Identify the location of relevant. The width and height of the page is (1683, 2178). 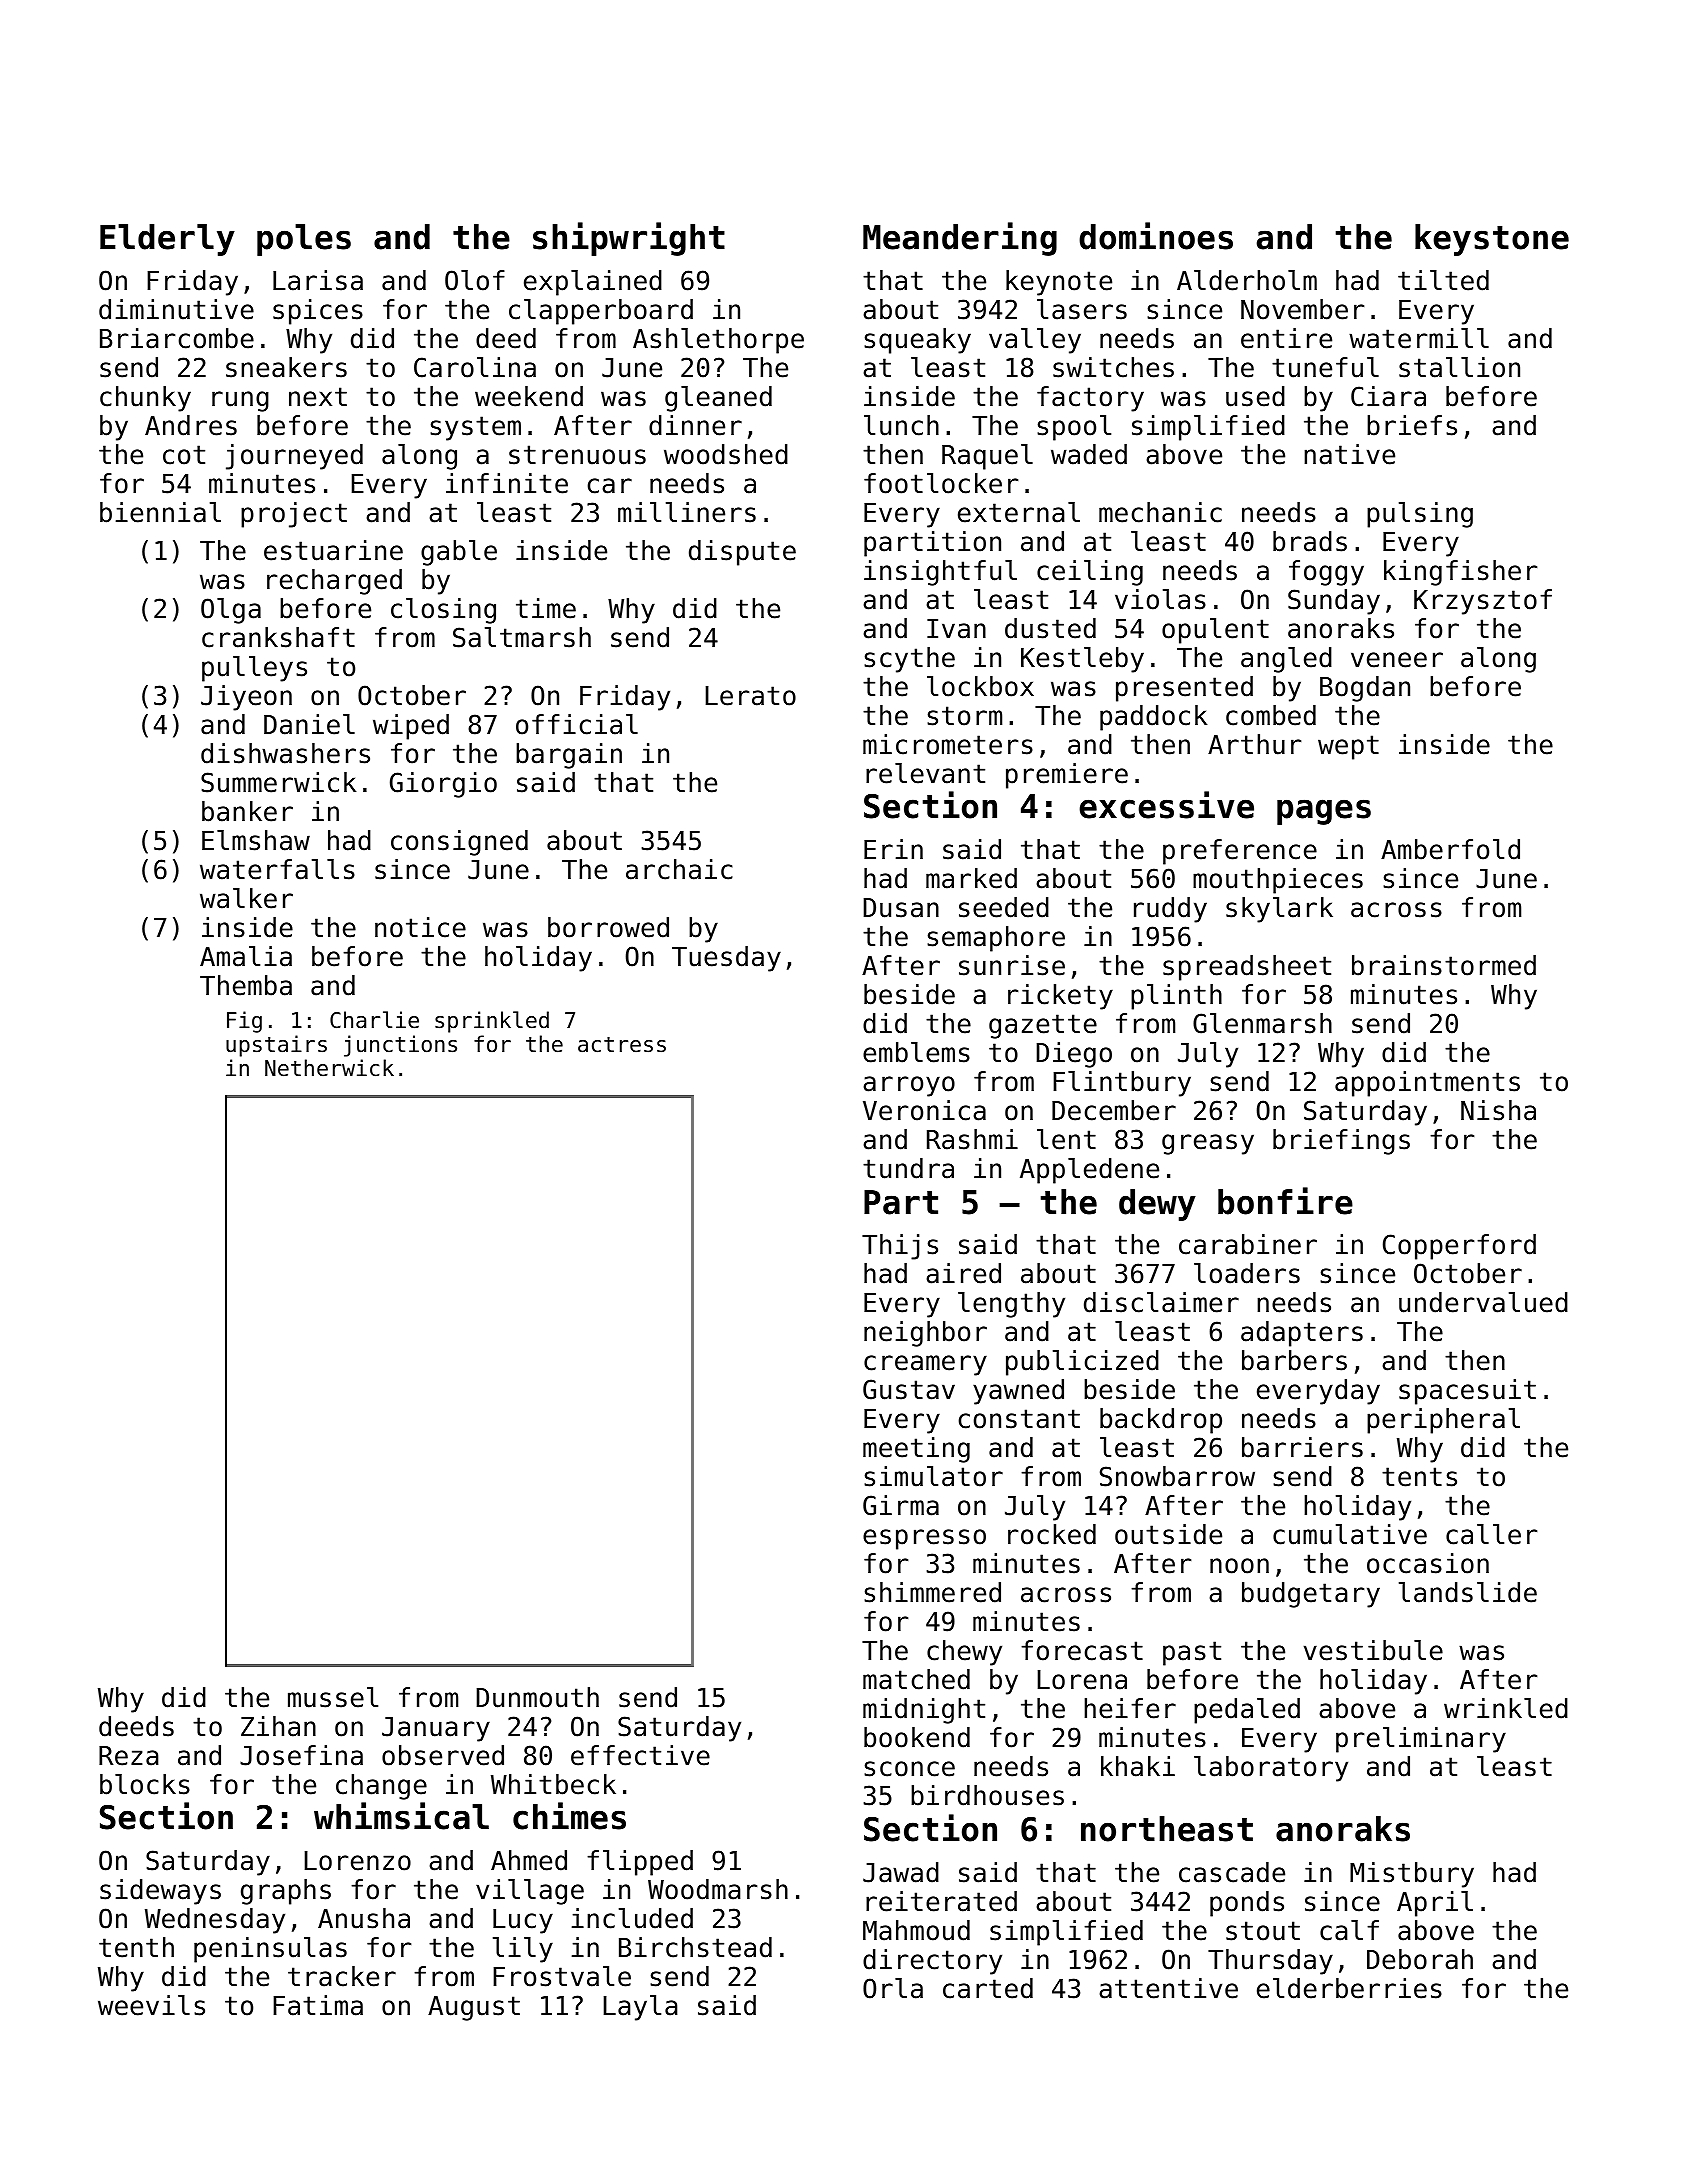
(925, 773).
